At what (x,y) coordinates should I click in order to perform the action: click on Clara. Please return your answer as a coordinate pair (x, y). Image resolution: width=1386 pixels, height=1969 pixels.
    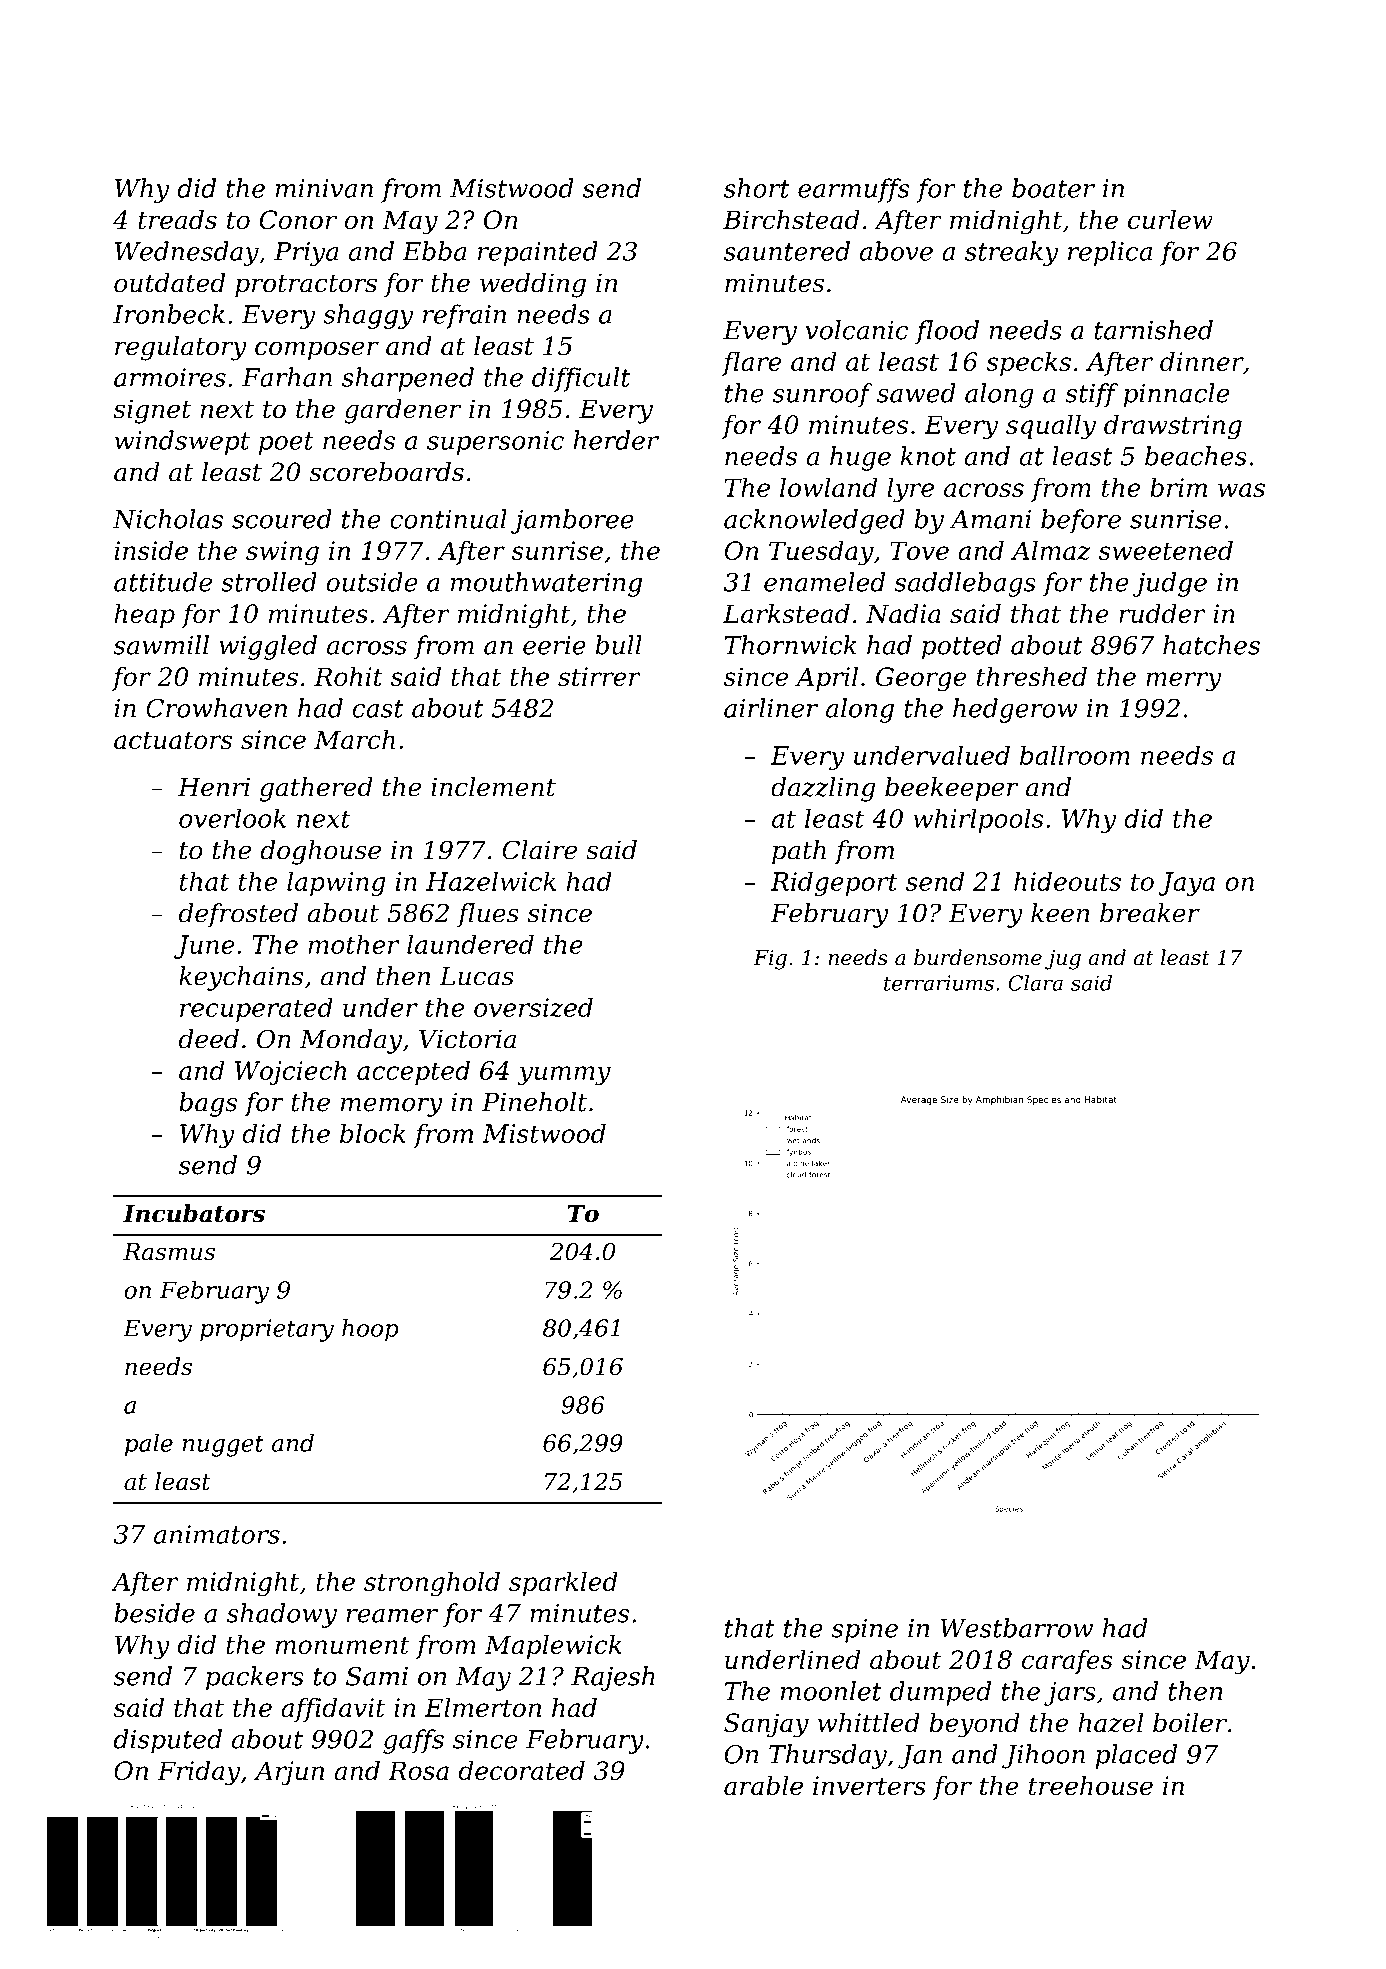
    Looking at the image, I should click on (1035, 983).
